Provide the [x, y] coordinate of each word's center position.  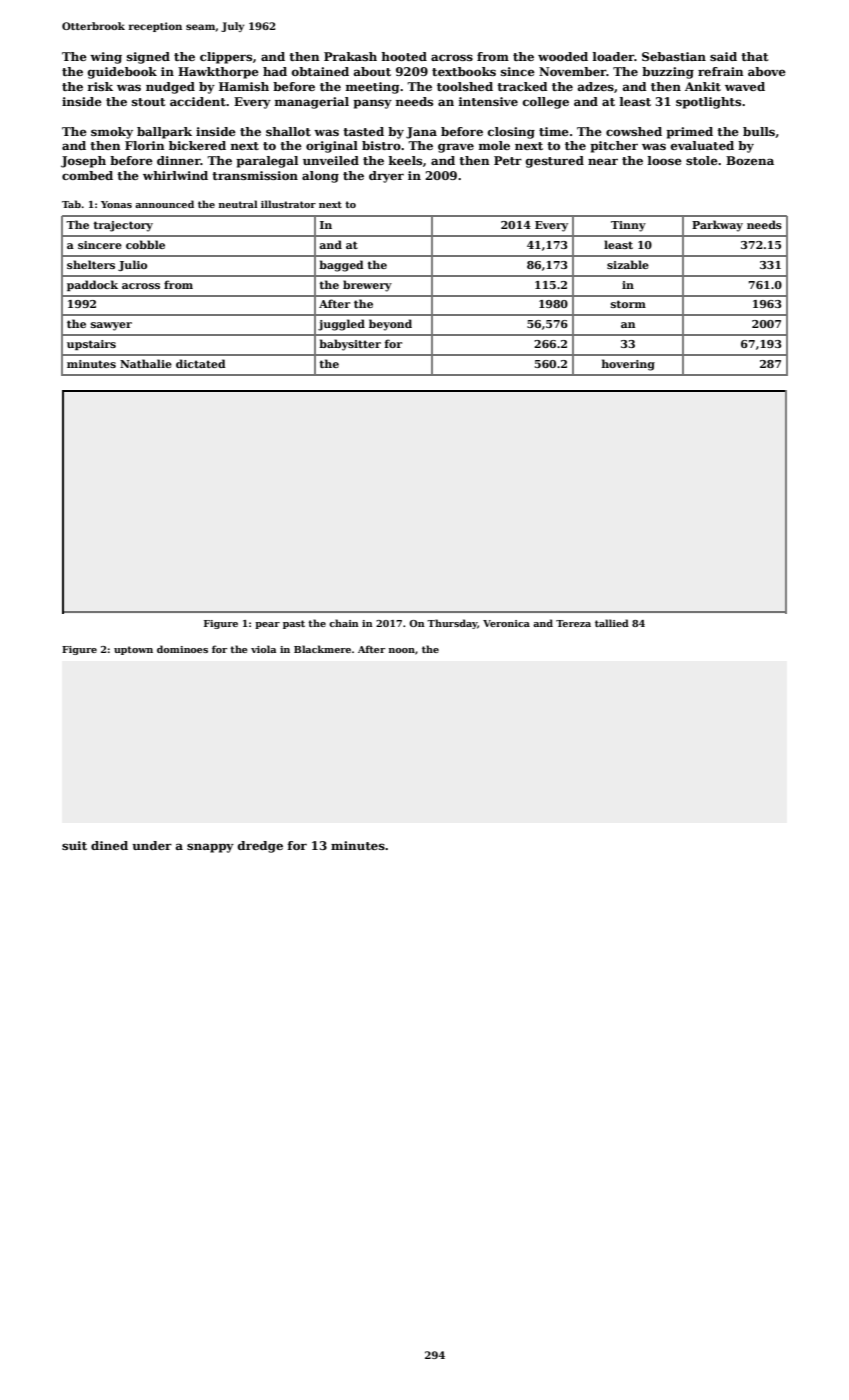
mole [494, 145]
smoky [112, 133]
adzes [596, 86]
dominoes [182, 649]
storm [628, 304]
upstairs [91, 345]
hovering [628, 365]
